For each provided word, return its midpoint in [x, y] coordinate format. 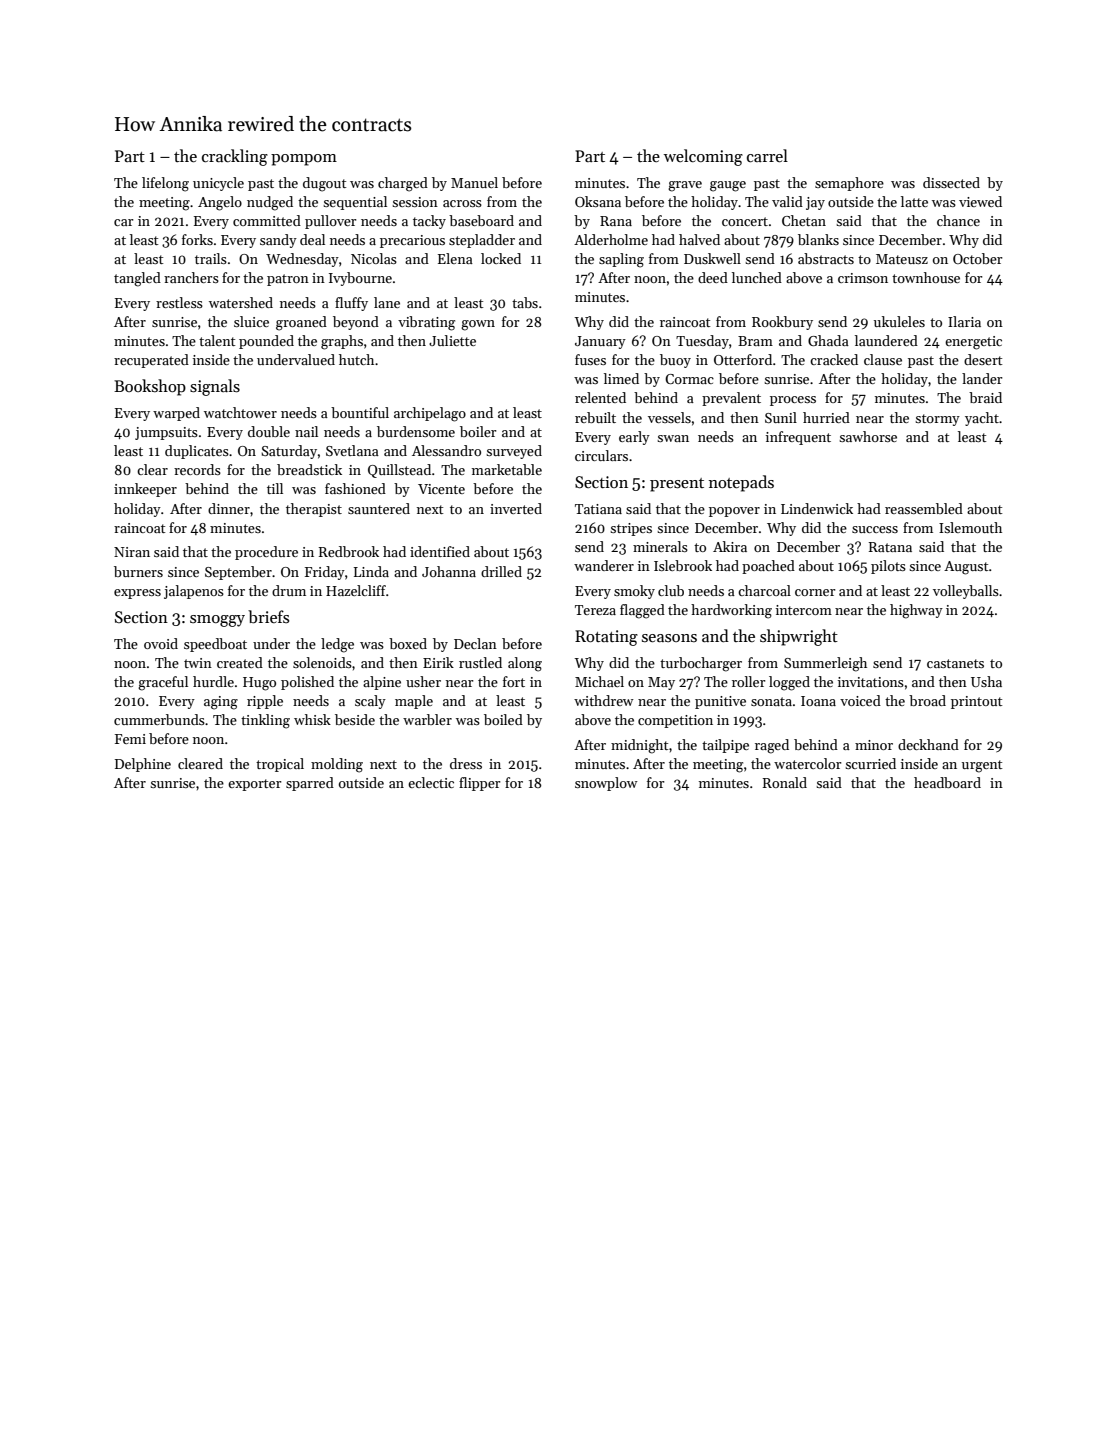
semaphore [849, 184]
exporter [254, 785]
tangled [137, 279]
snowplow [606, 784]
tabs [525, 302]
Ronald [785, 782]
